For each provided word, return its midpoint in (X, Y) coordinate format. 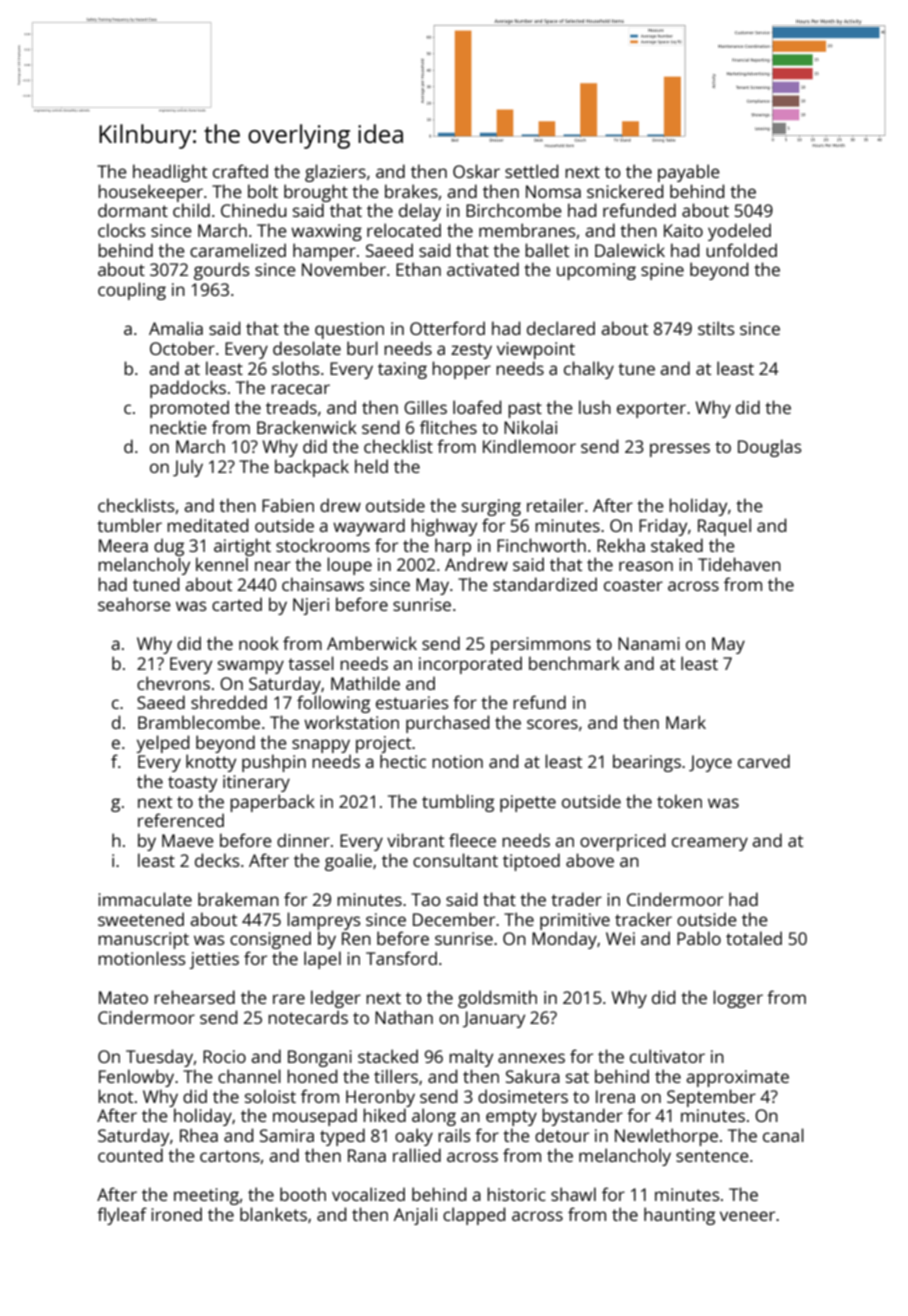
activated (483, 269)
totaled (754, 938)
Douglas (770, 448)
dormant (133, 210)
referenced (181, 820)
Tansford (401, 958)
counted (130, 1155)
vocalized (368, 1194)
